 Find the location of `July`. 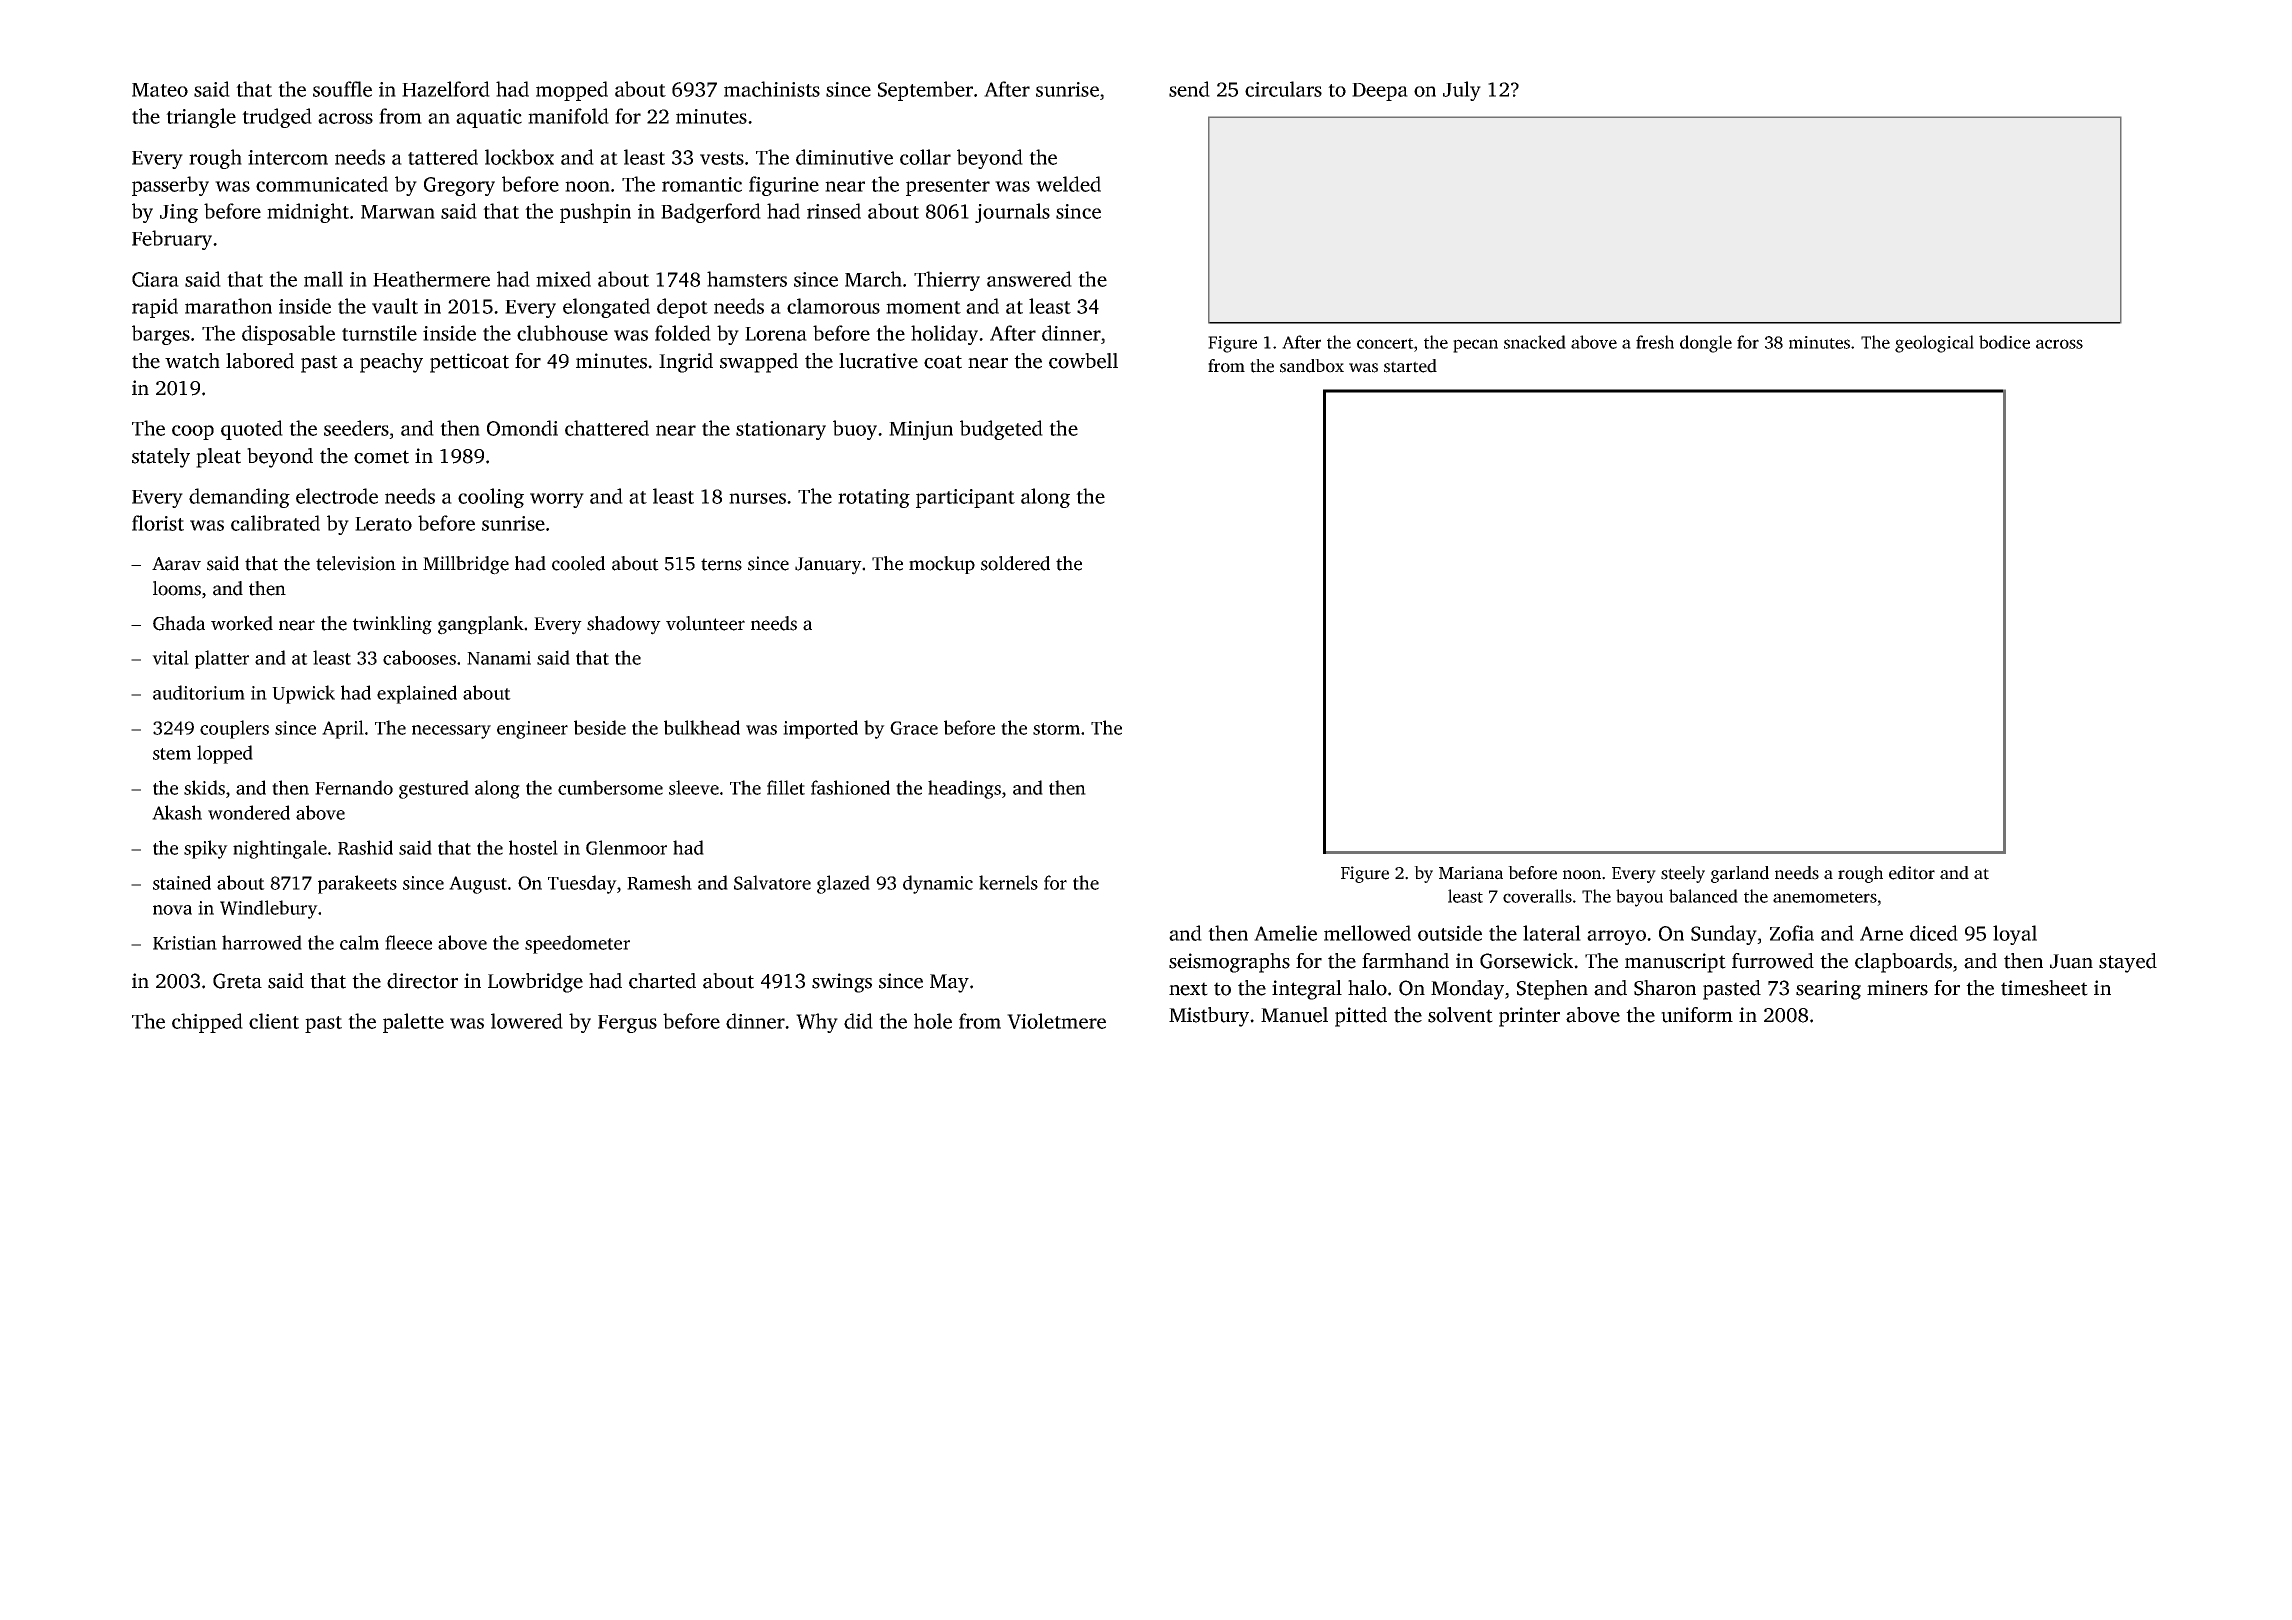

July is located at coordinates (1462, 91).
